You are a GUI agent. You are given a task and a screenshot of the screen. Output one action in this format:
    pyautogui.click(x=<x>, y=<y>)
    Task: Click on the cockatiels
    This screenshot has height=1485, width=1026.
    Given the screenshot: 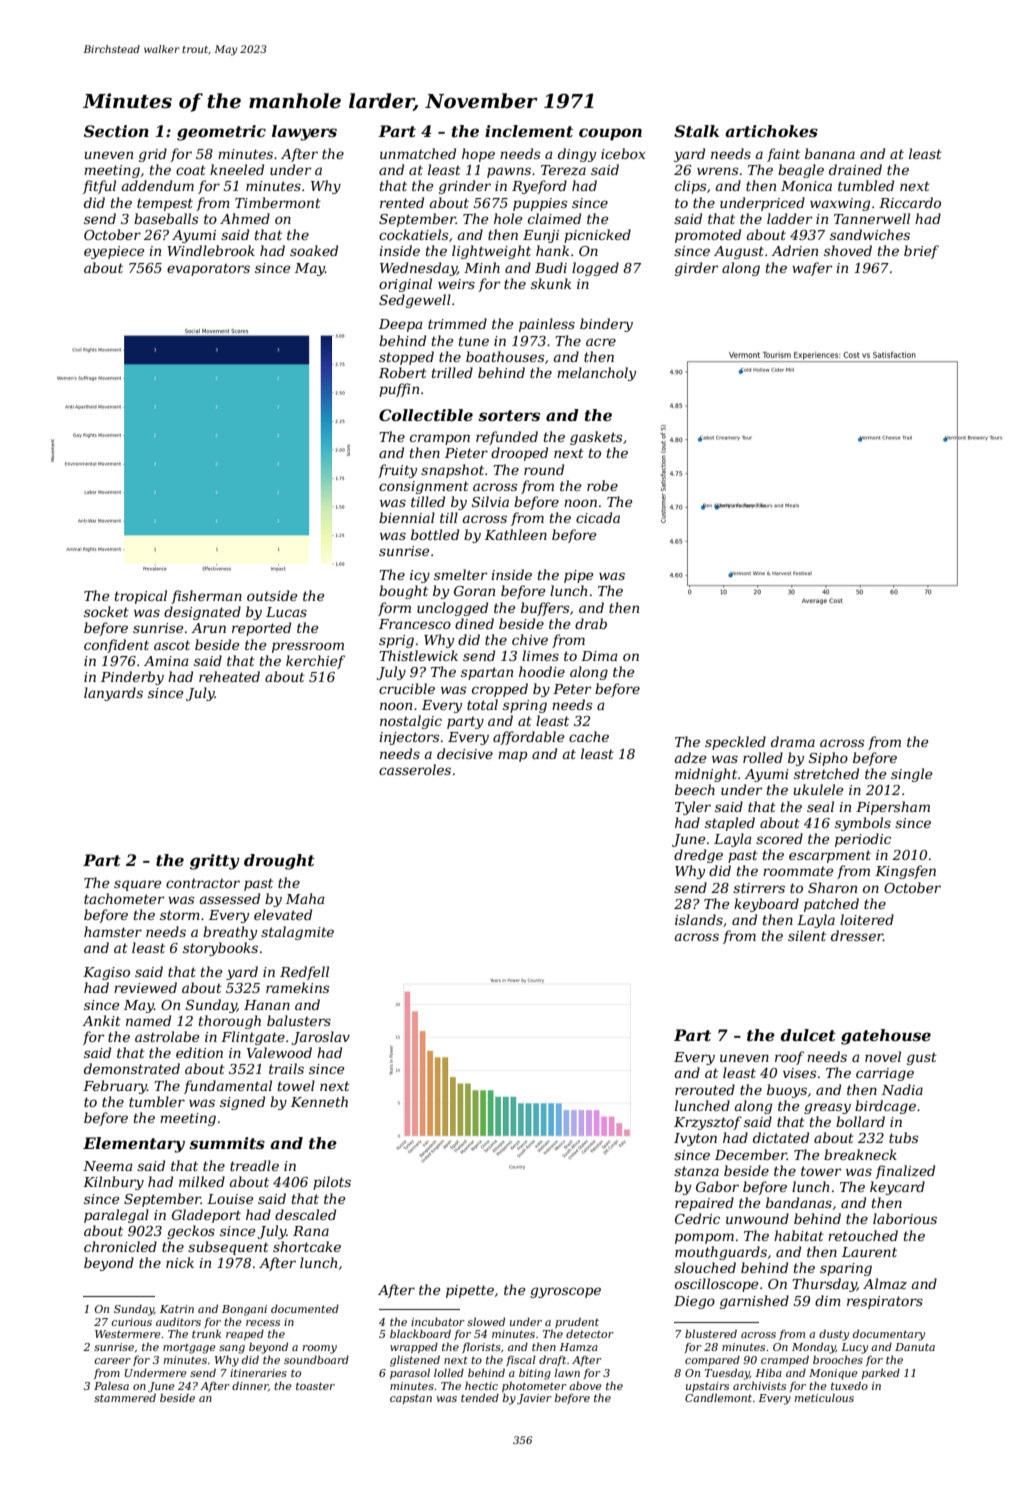 What is the action you would take?
    pyautogui.click(x=413, y=234)
